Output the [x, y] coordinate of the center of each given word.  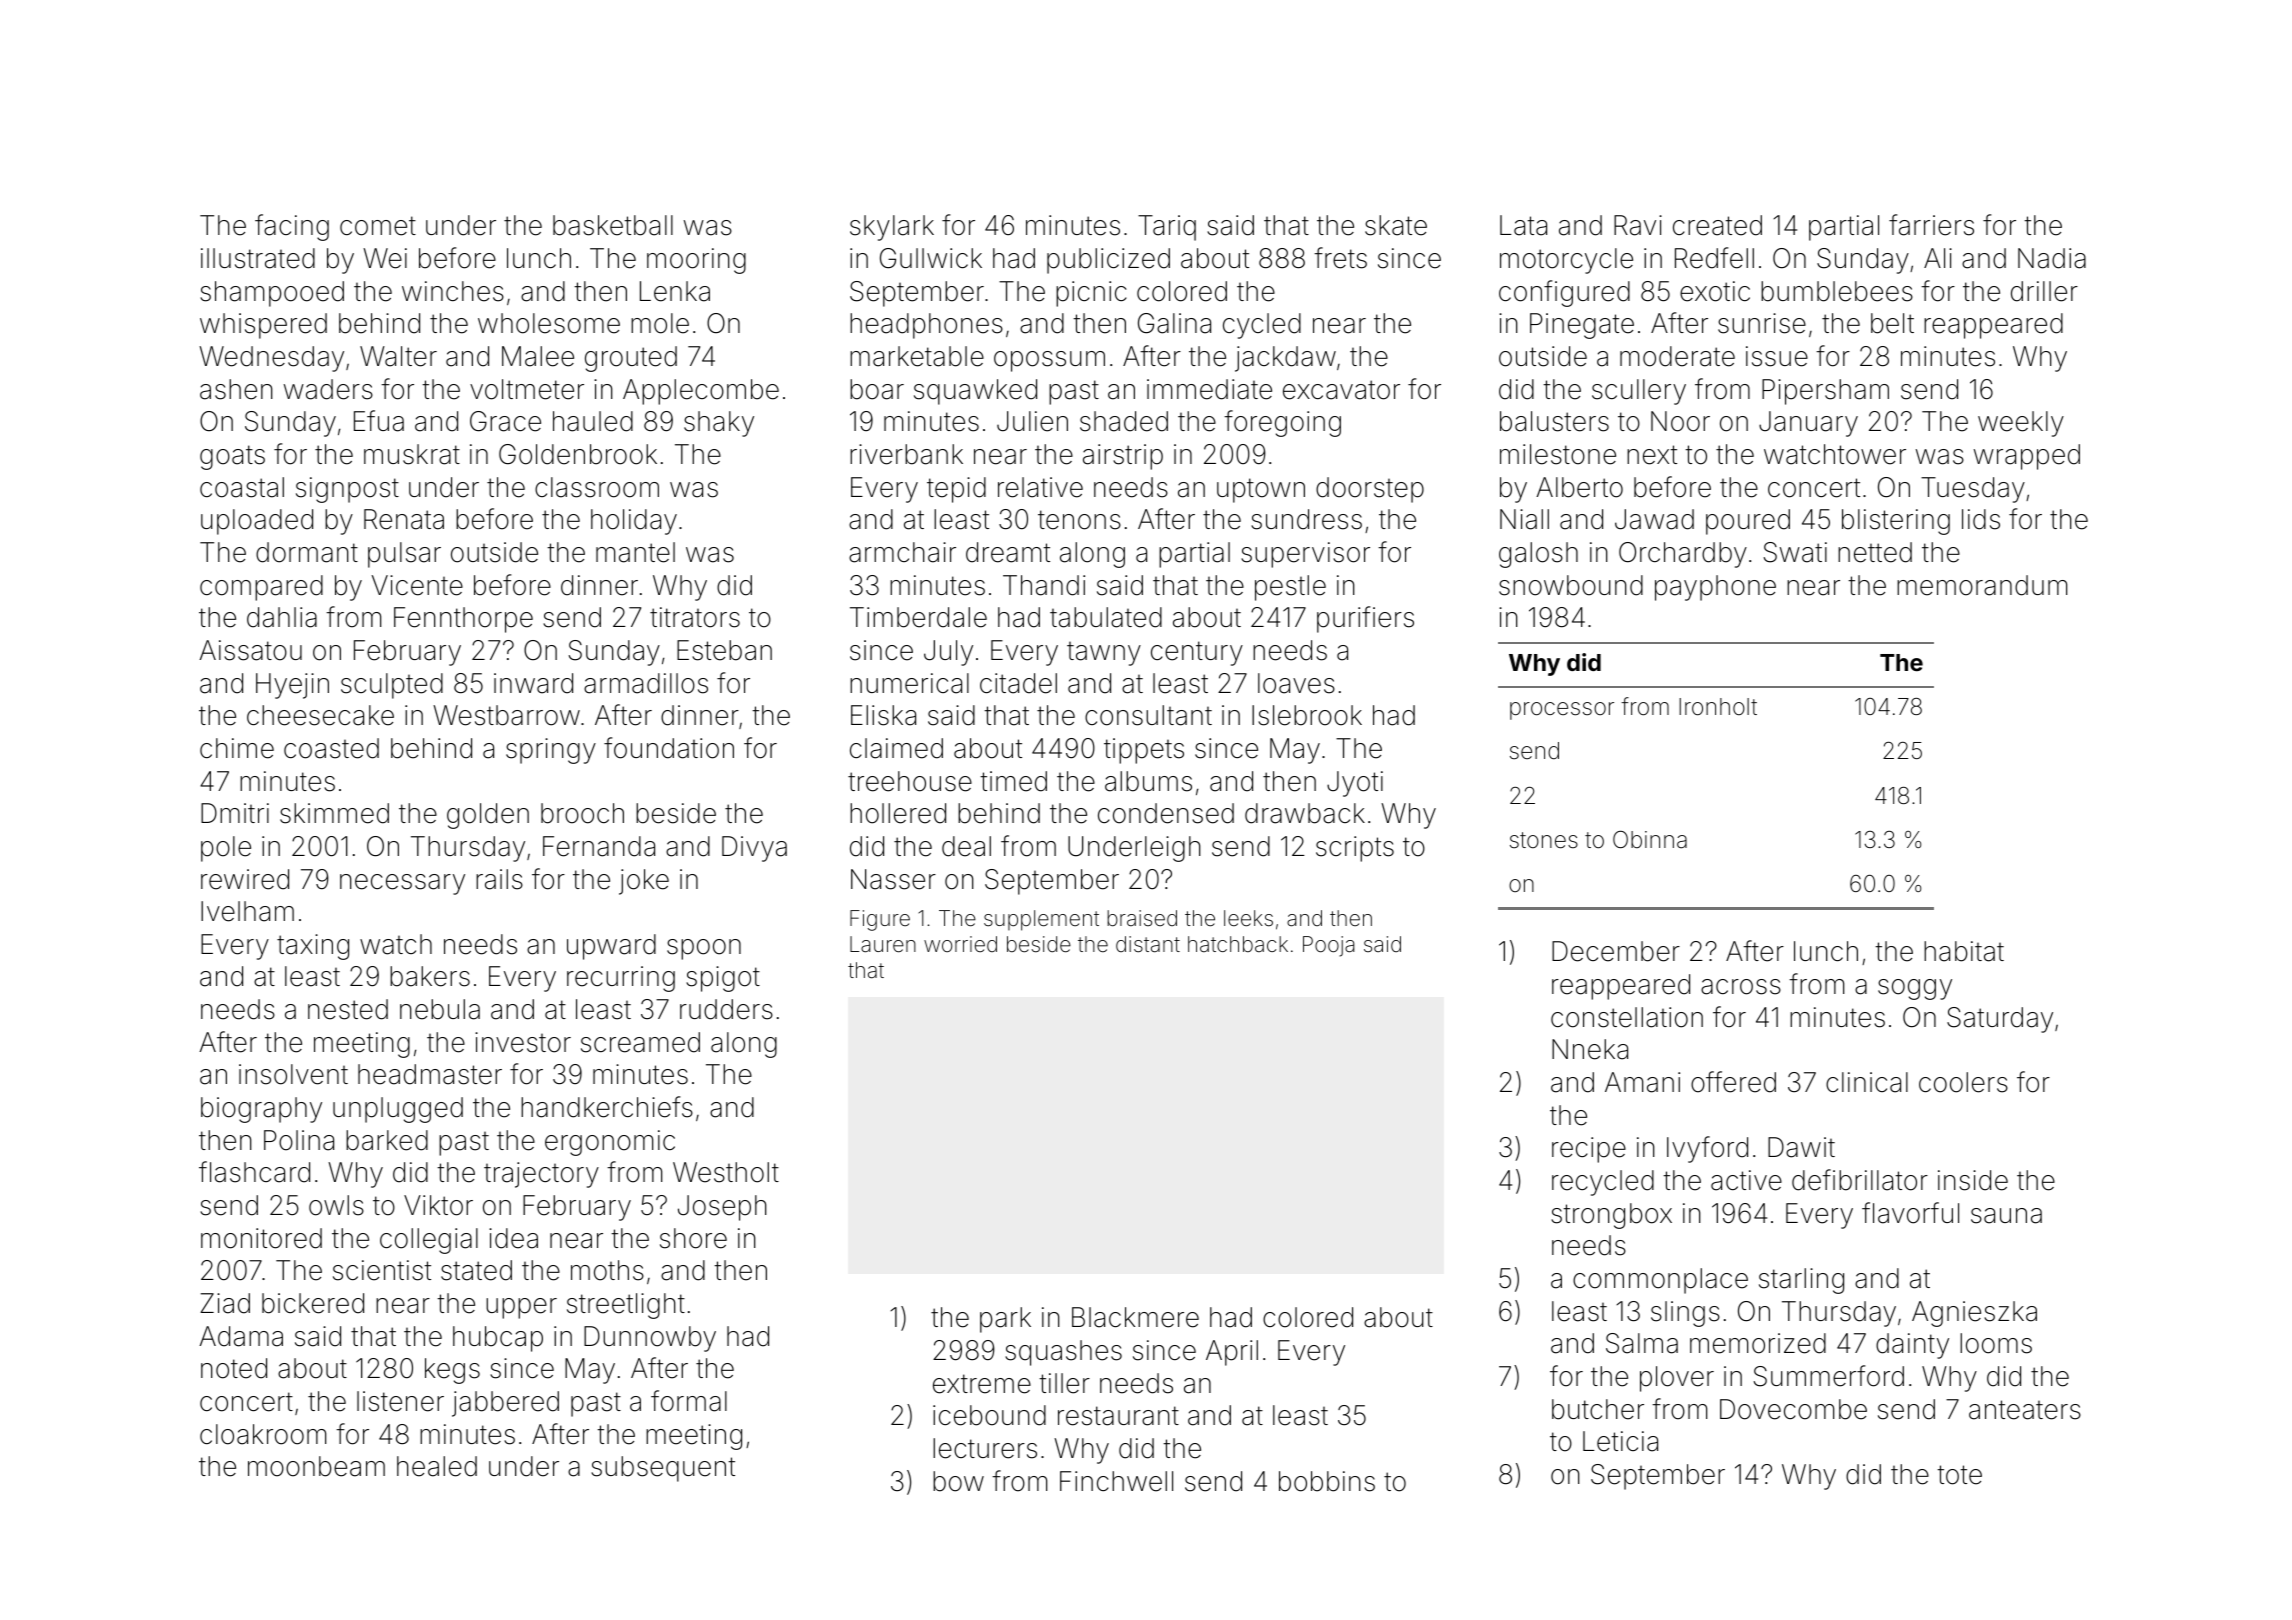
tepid [956, 490]
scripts [1355, 849]
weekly [2021, 424]
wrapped [2027, 457]
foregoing [1282, 423]
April [1232, 1353]
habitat [1964, 951]
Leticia [1620, 1441]
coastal [242, 487]
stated [476, 1270]
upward [611, 947]
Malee [538, 356]
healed [437, 1466]
